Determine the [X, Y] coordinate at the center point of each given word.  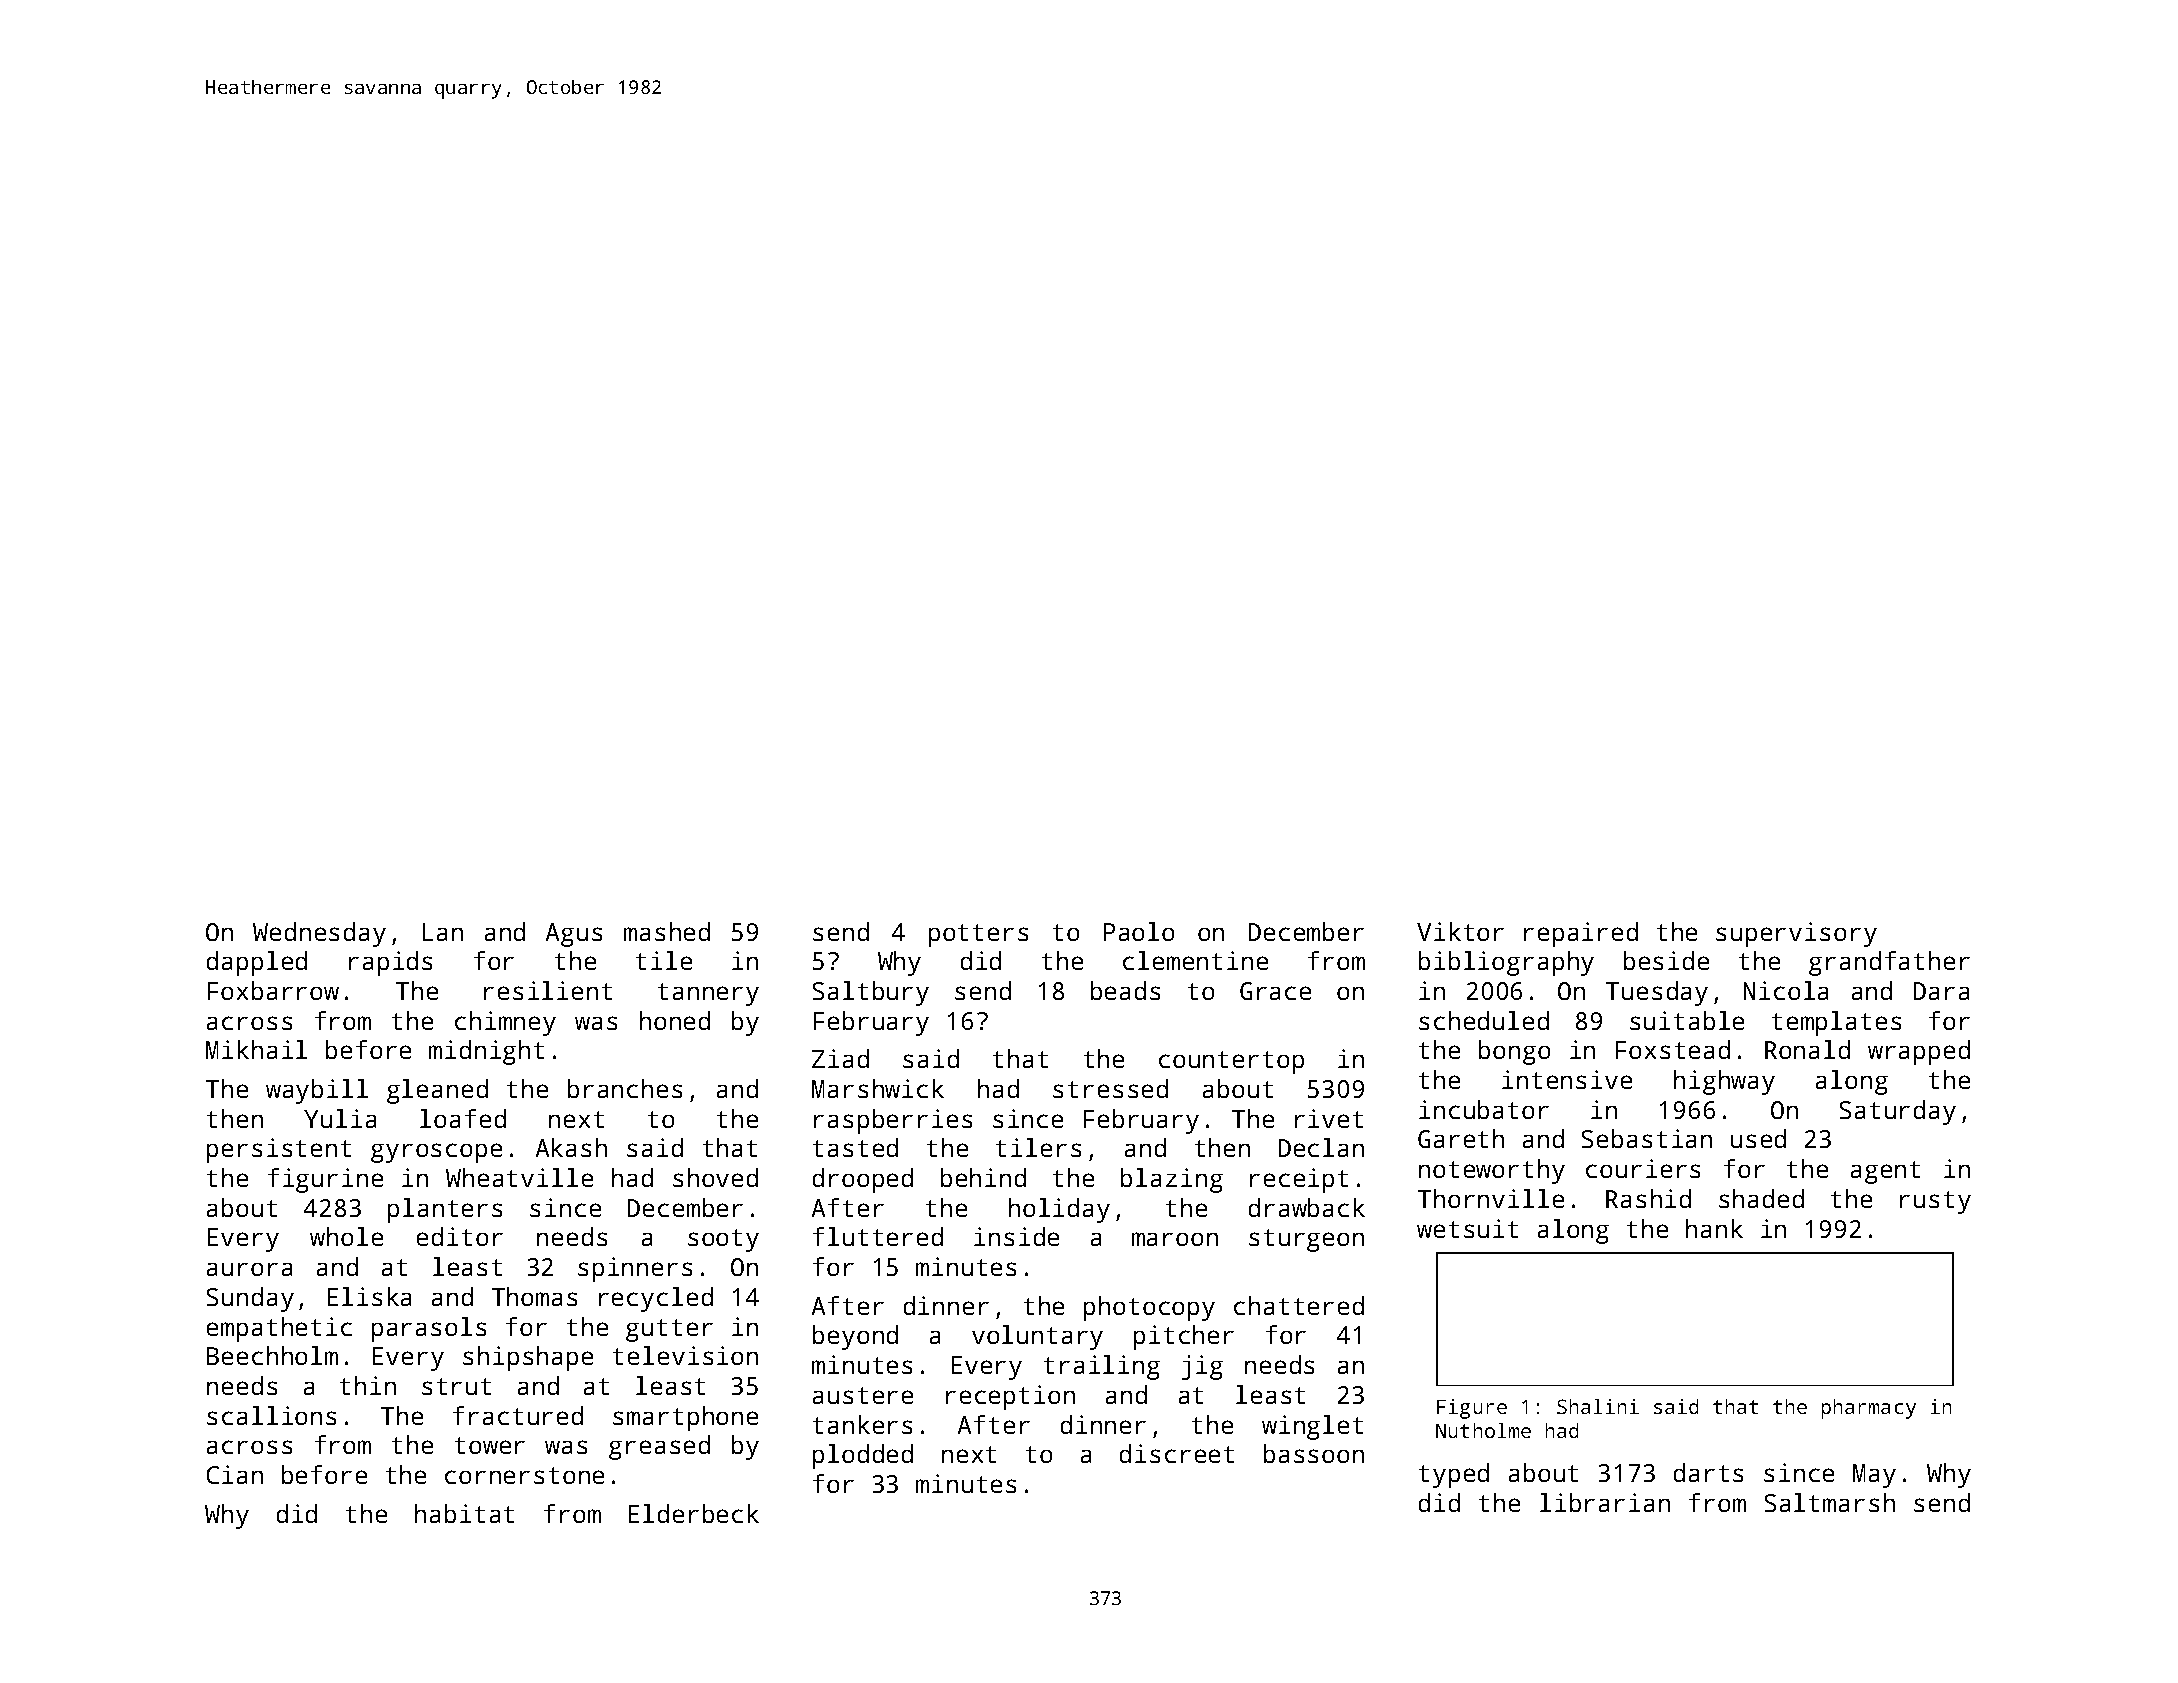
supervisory [1796, 934]
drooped [863, 1180]
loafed [463, 1118]
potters [978, 935]
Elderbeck [694, 1513]
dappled [257, 963]
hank [1714, 1228]
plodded [863, 1456]
